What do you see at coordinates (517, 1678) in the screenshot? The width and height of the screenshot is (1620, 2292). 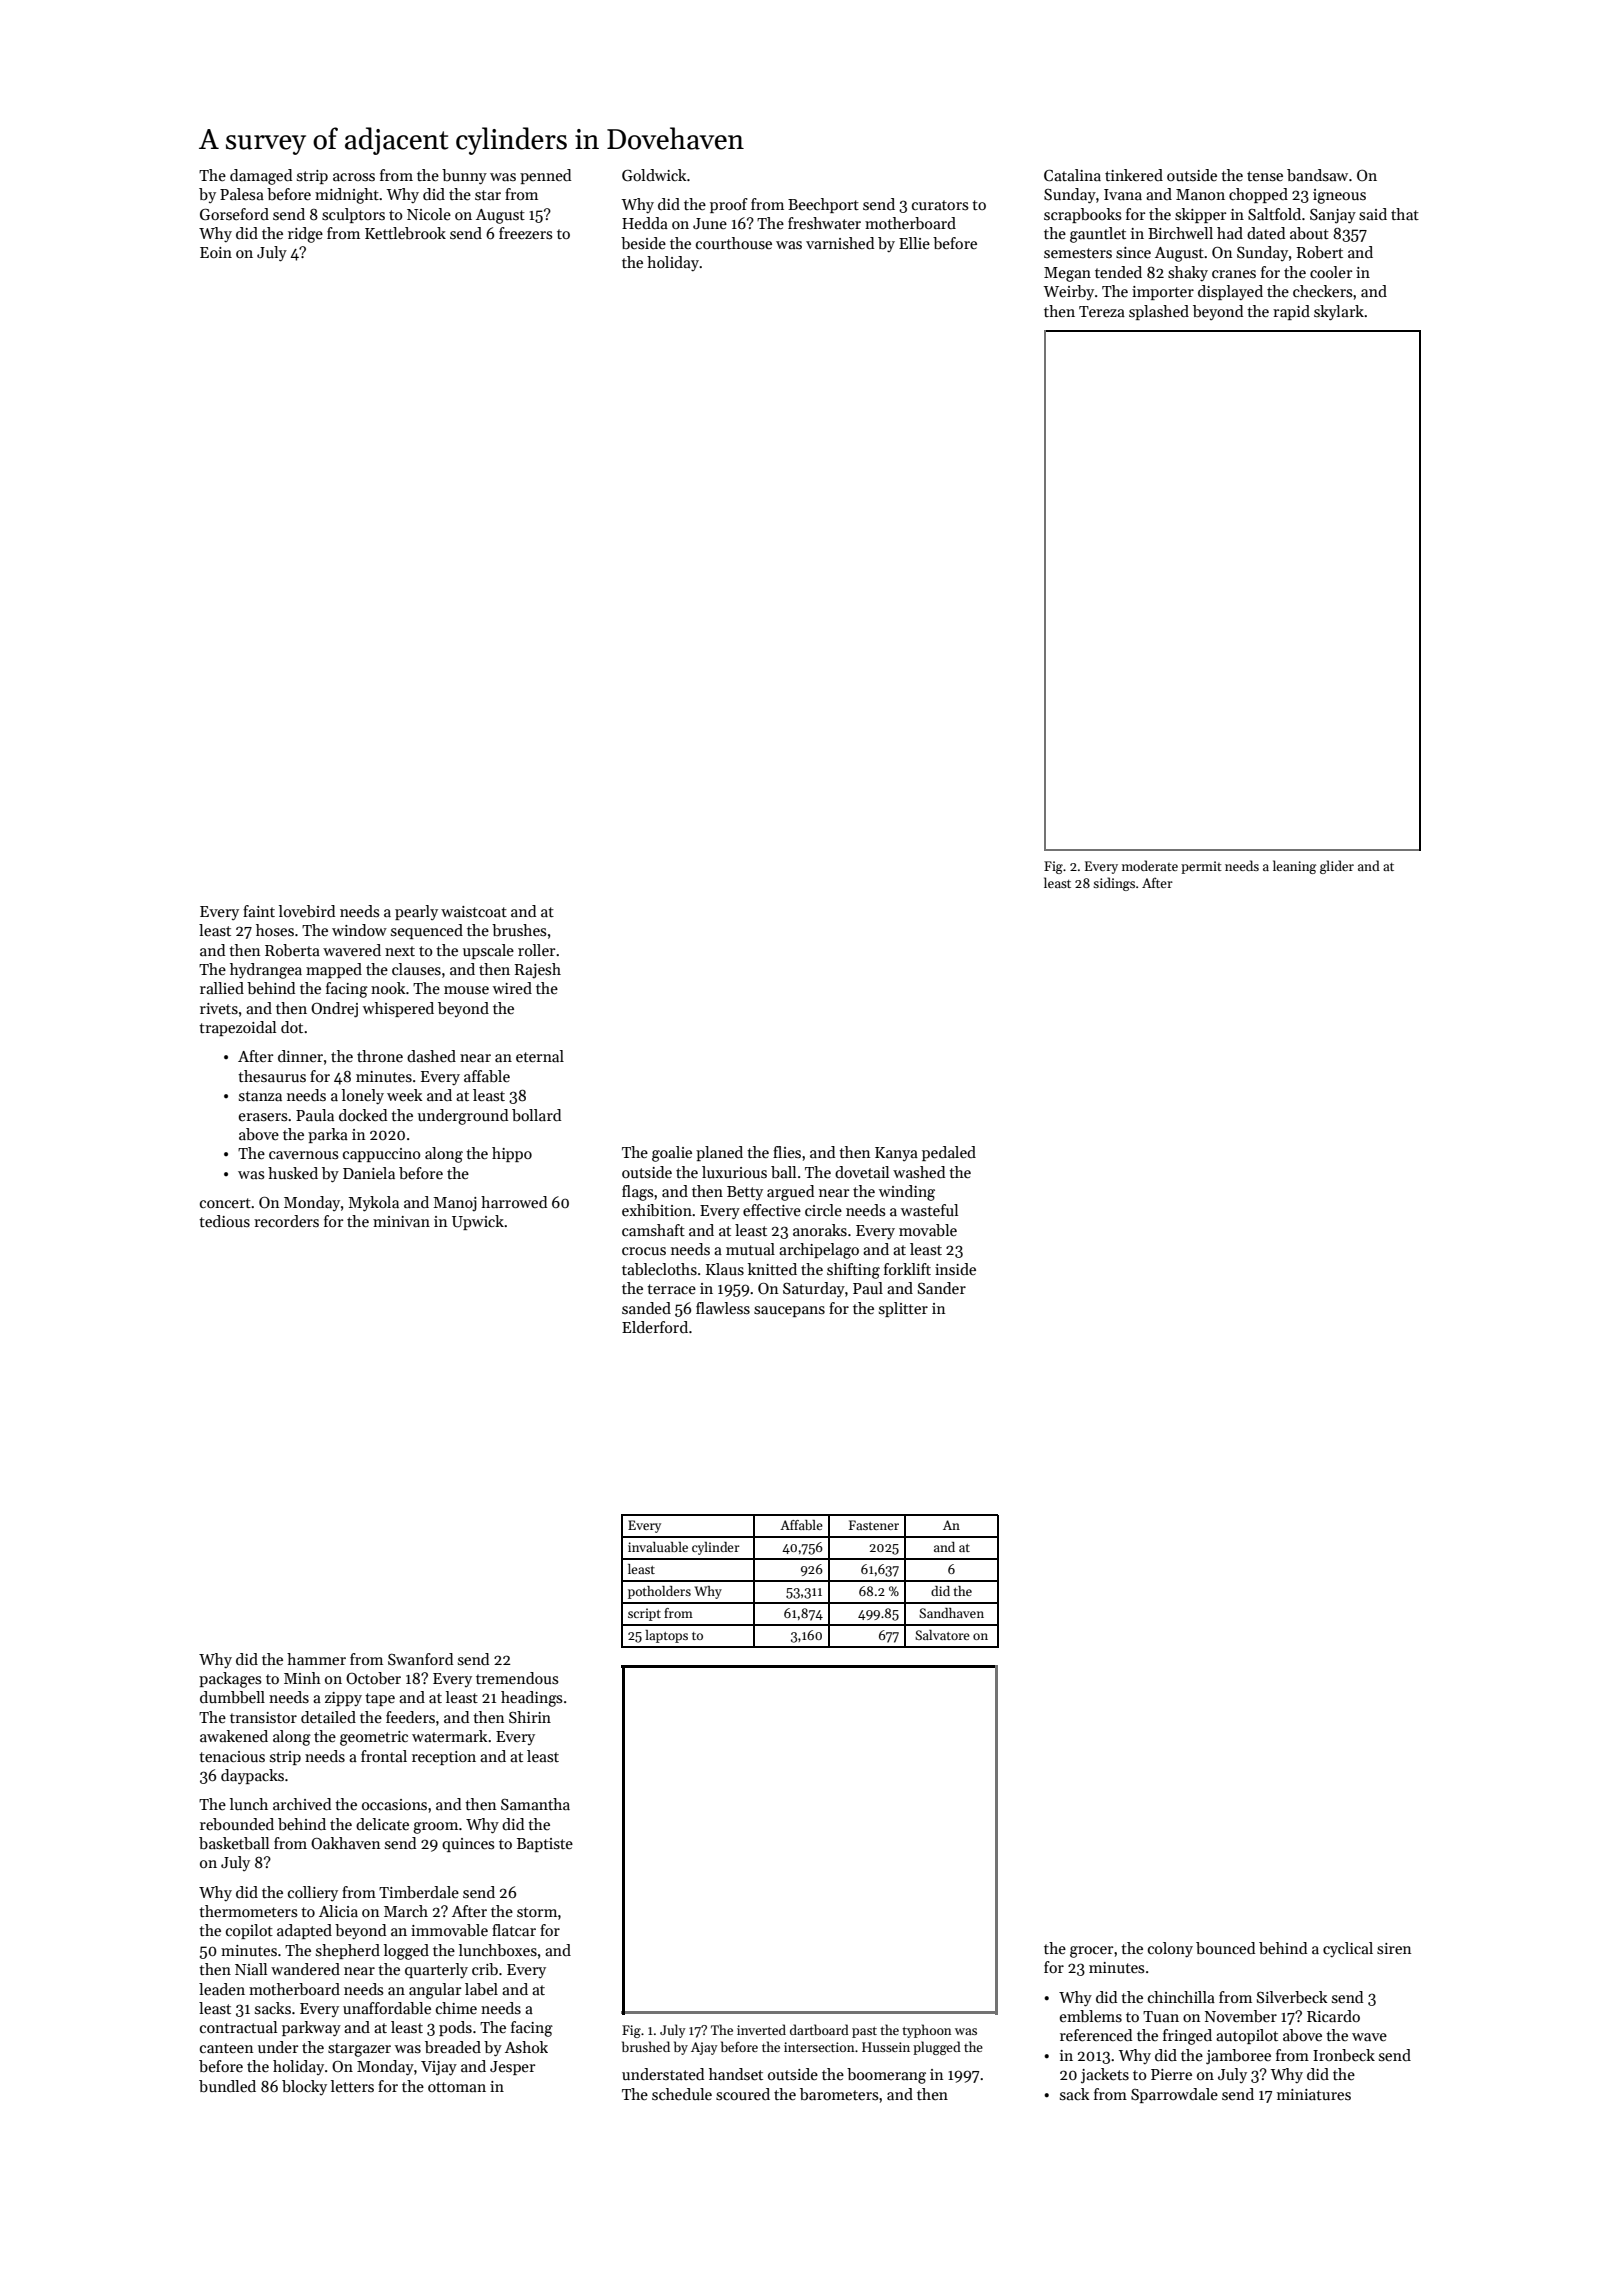 I see `tremendous` at bounding box center [517, 1678].
